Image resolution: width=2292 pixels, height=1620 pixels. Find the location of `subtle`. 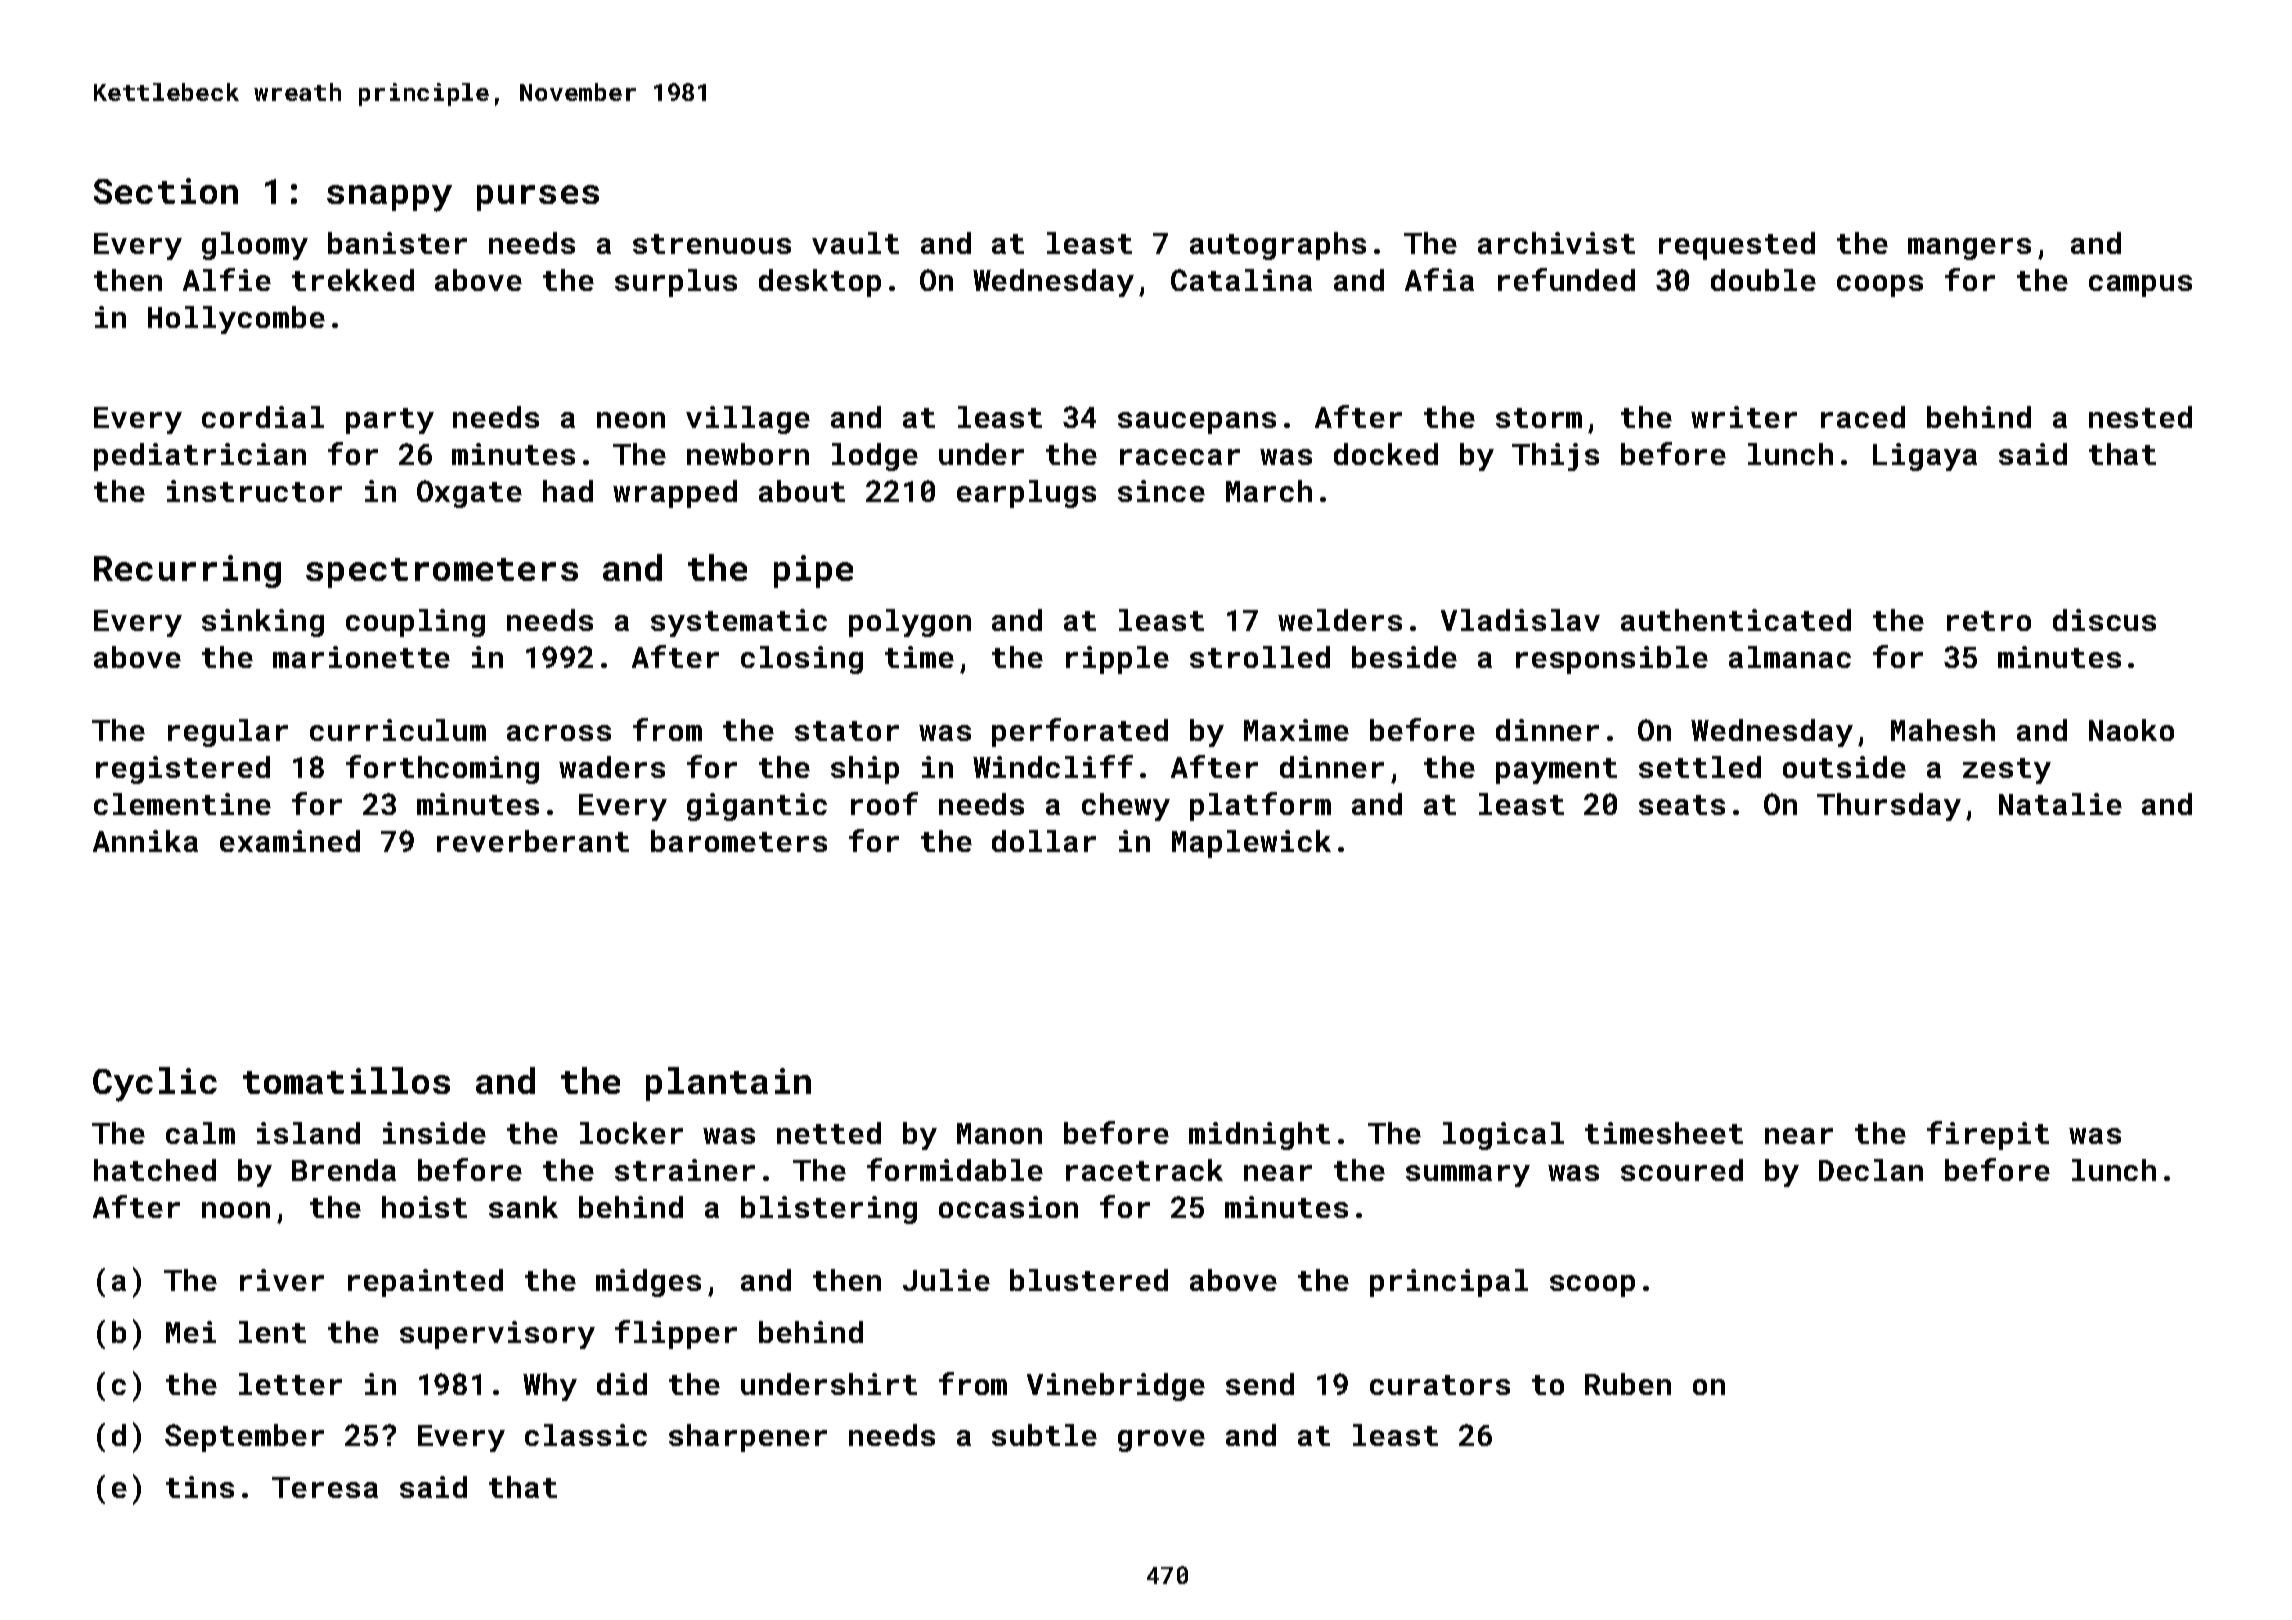

subtle is located at coordinates (1044, 1435).
